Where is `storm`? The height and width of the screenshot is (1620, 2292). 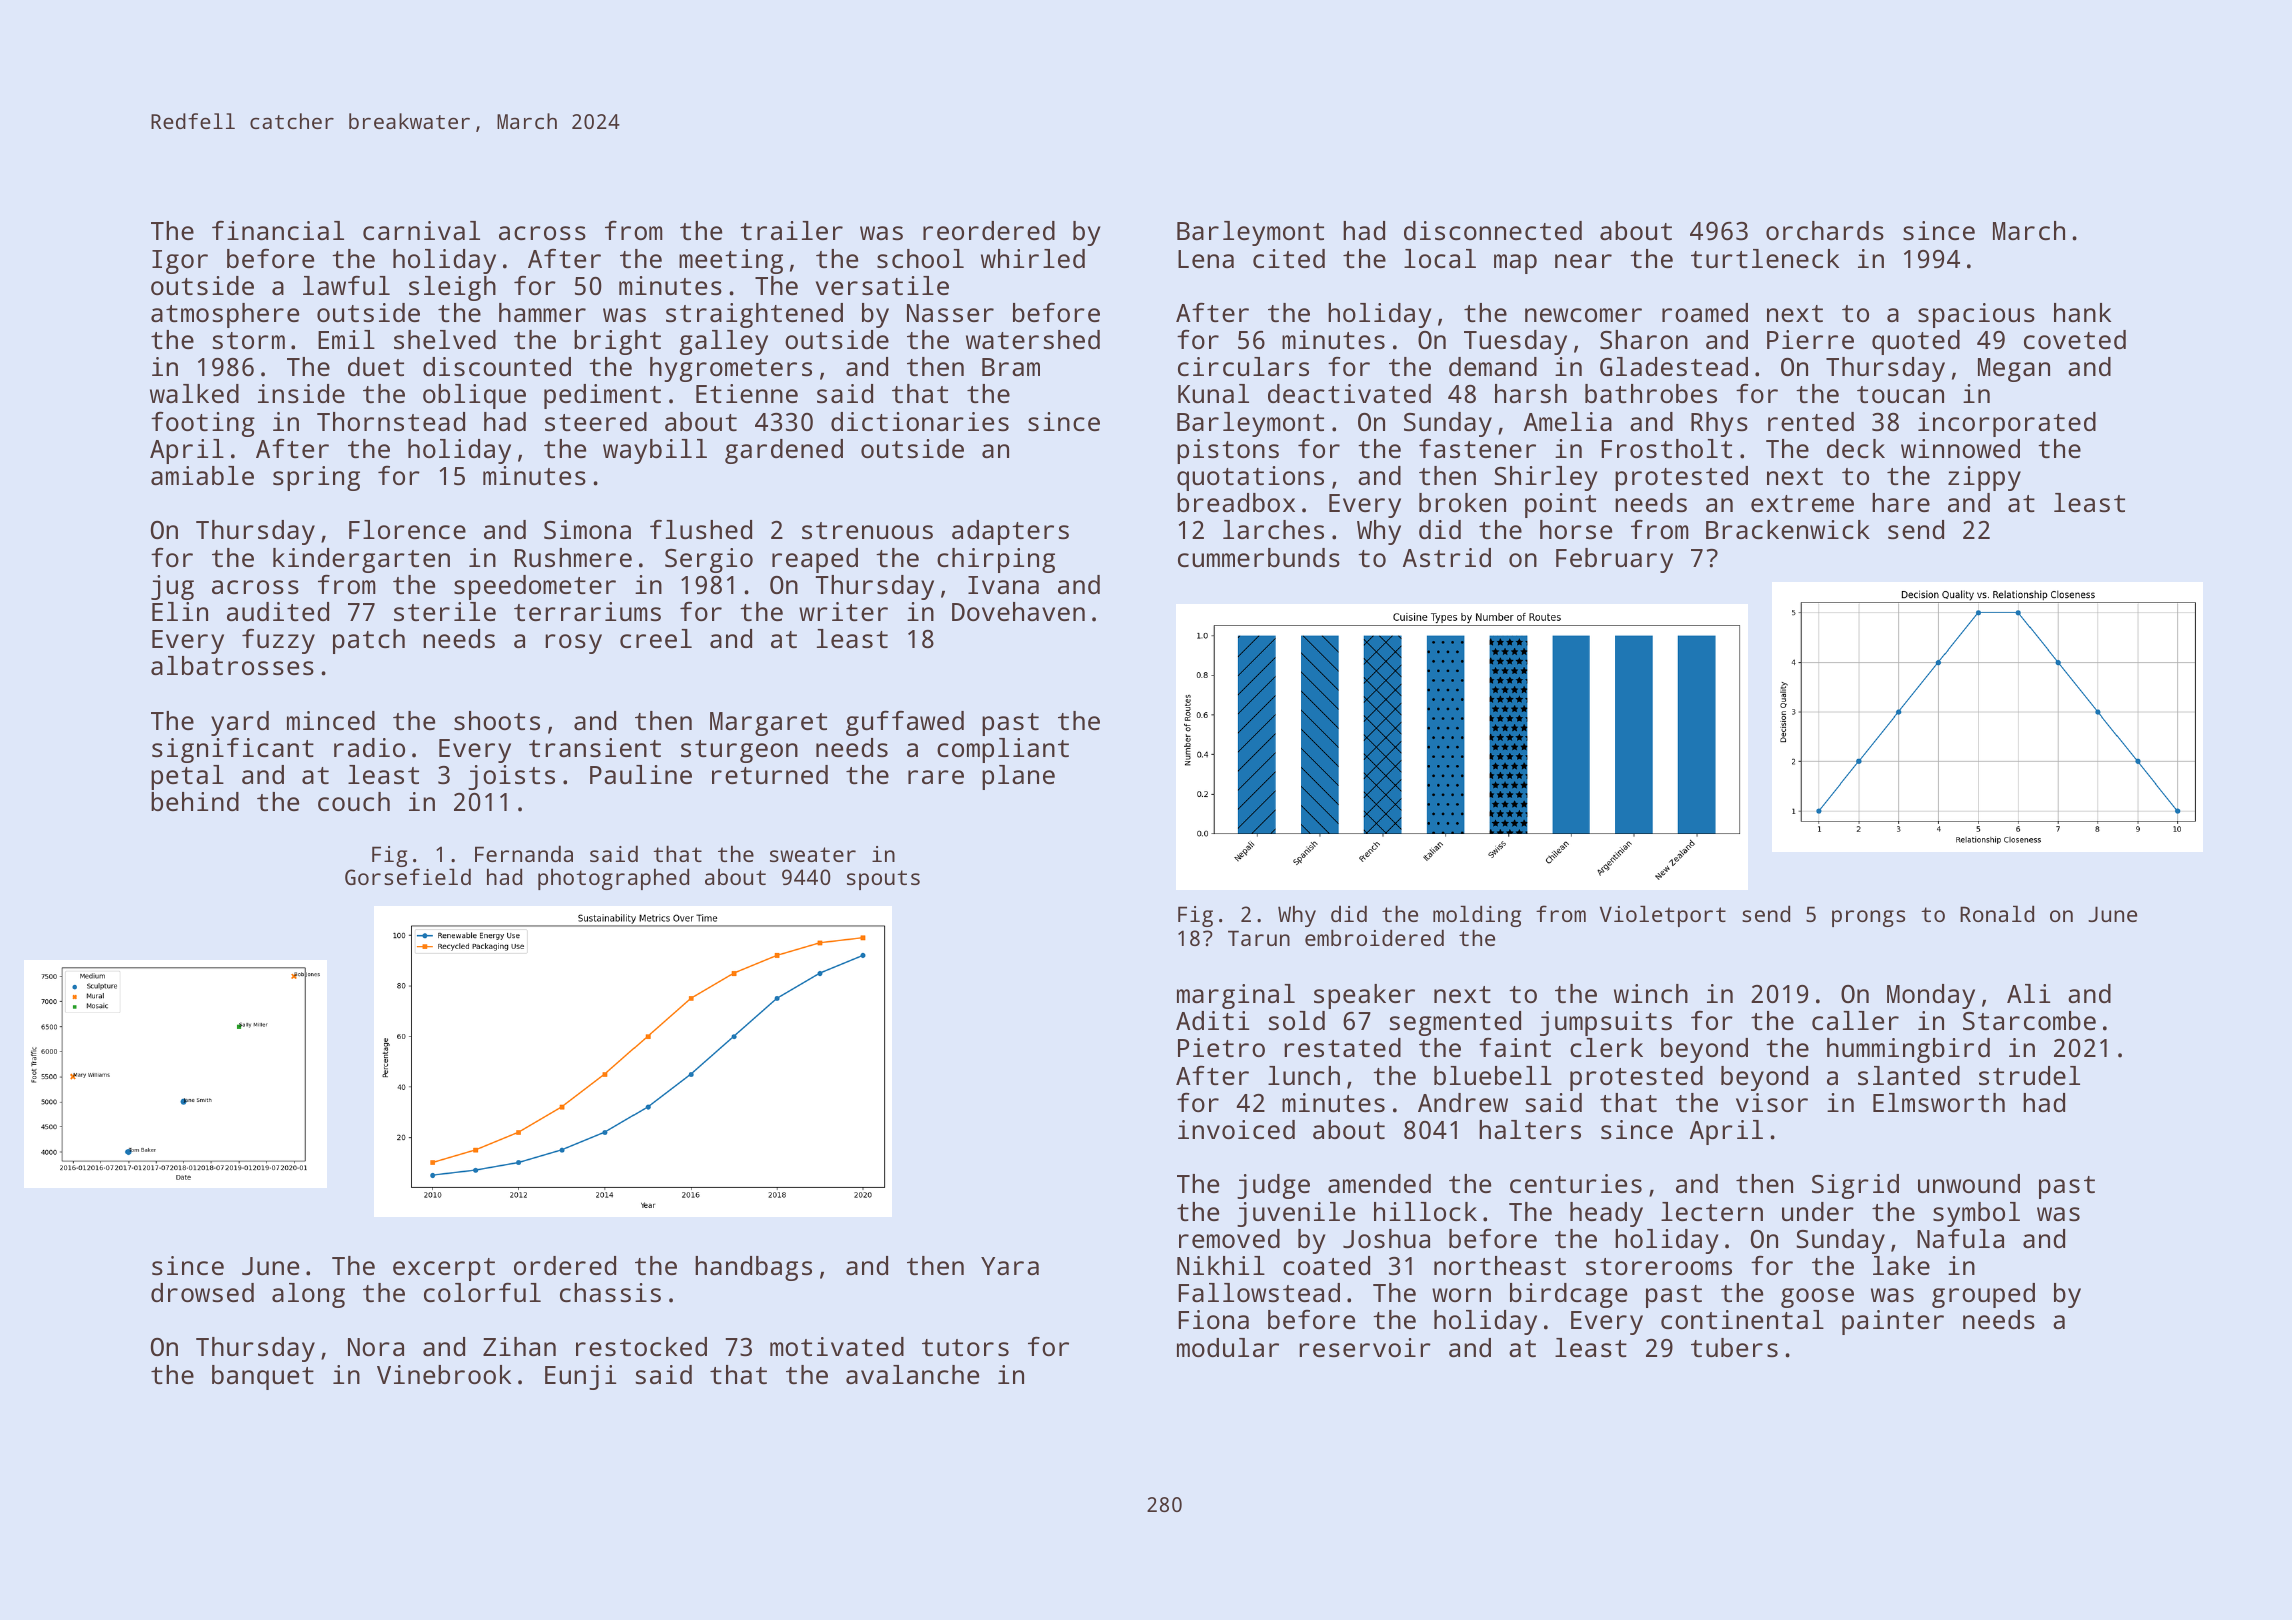 storm is located at coordinates (248, 340).
